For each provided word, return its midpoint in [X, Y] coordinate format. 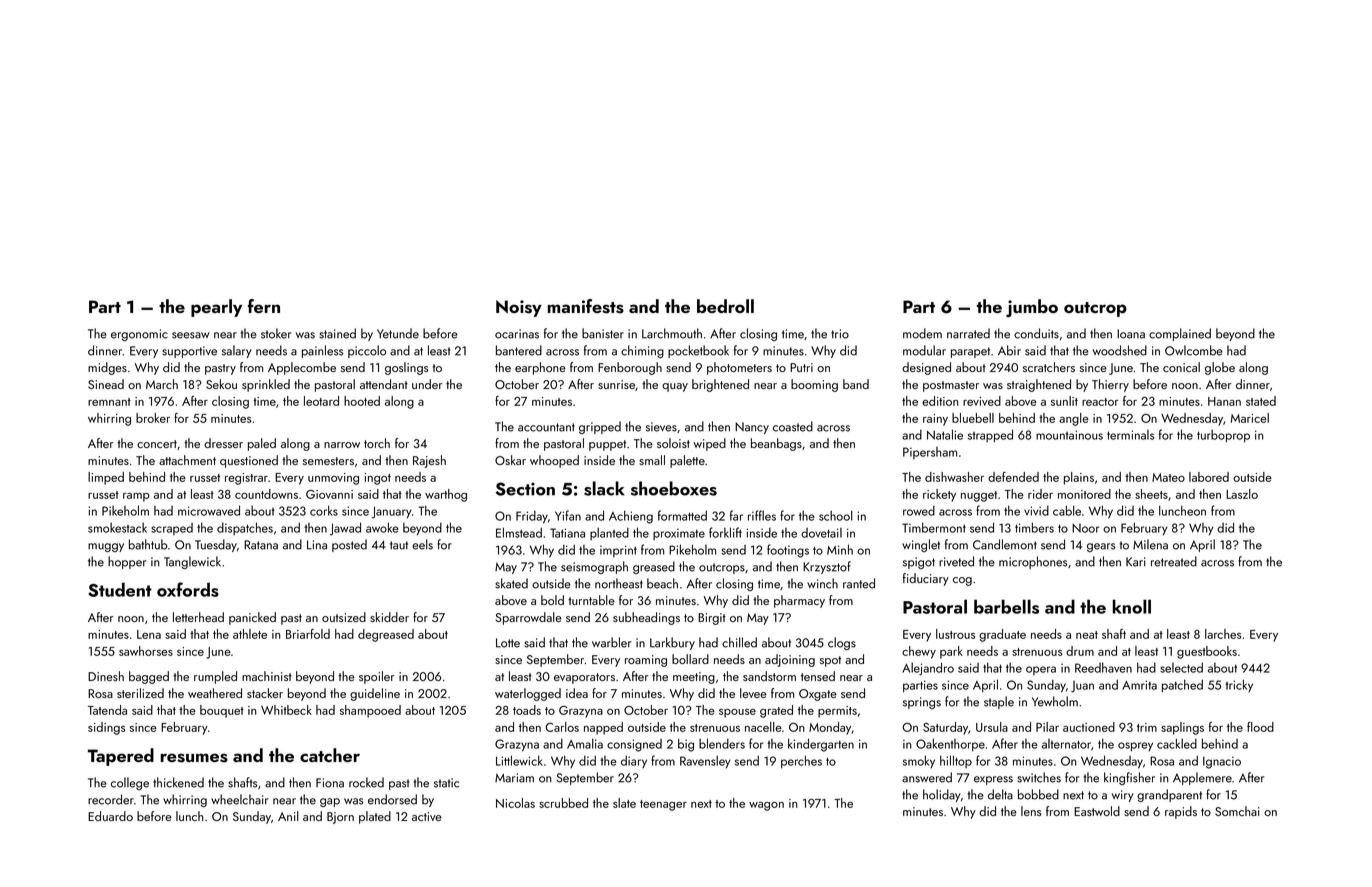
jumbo [1032, 308]
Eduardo [110, 816]
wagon [766, 806]
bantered [519, 350]
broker [153, 418]
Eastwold [1097, 811]
